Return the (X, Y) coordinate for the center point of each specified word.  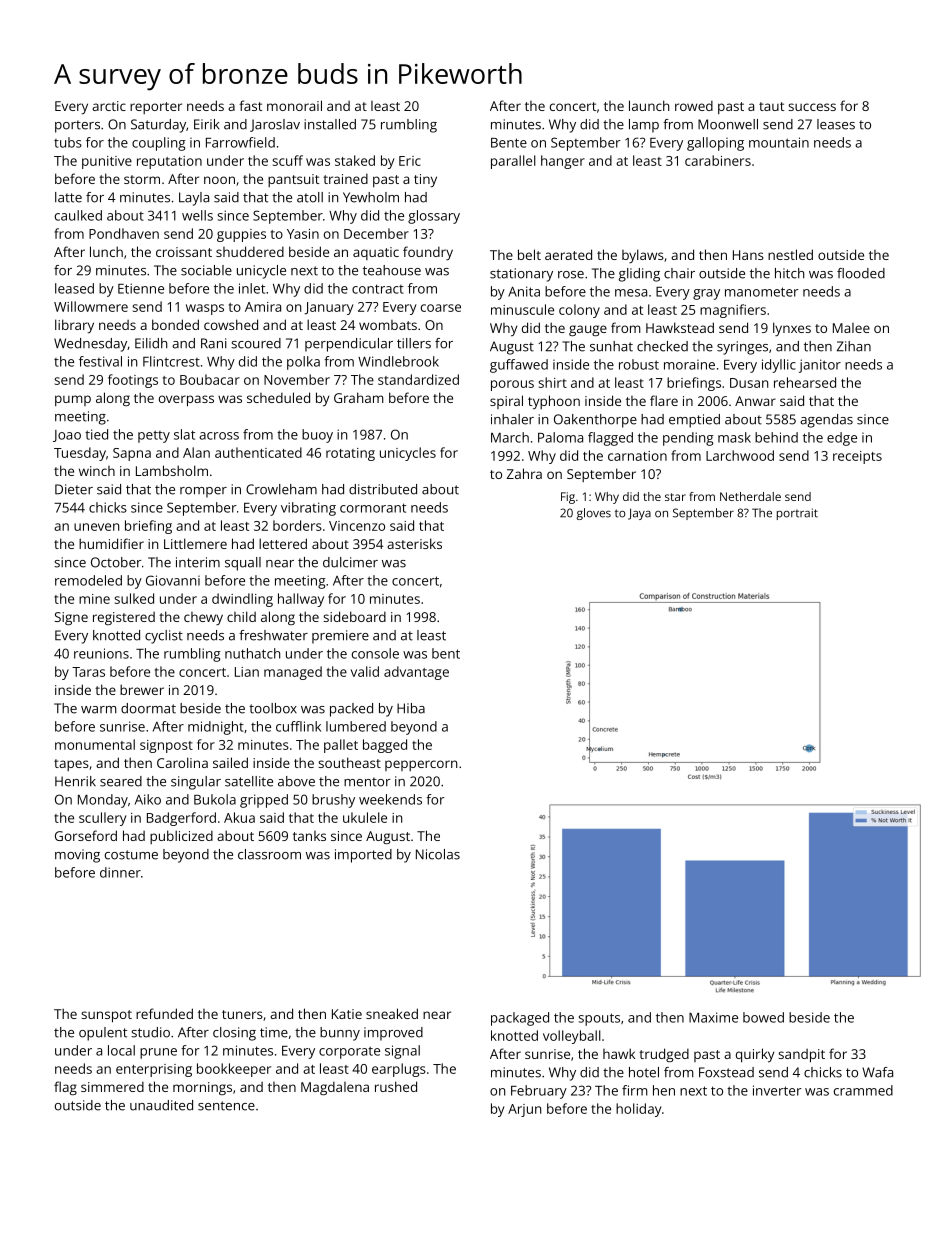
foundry (428, 253)
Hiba (411, 708)
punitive (107, 162)
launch (649, 105)
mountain (779, 142)
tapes (71, 765)
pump (73, 400)
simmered (112, 1086)
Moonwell (728, 124)
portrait (797, 514)
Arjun (524, 1110)
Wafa (877, 1072)
